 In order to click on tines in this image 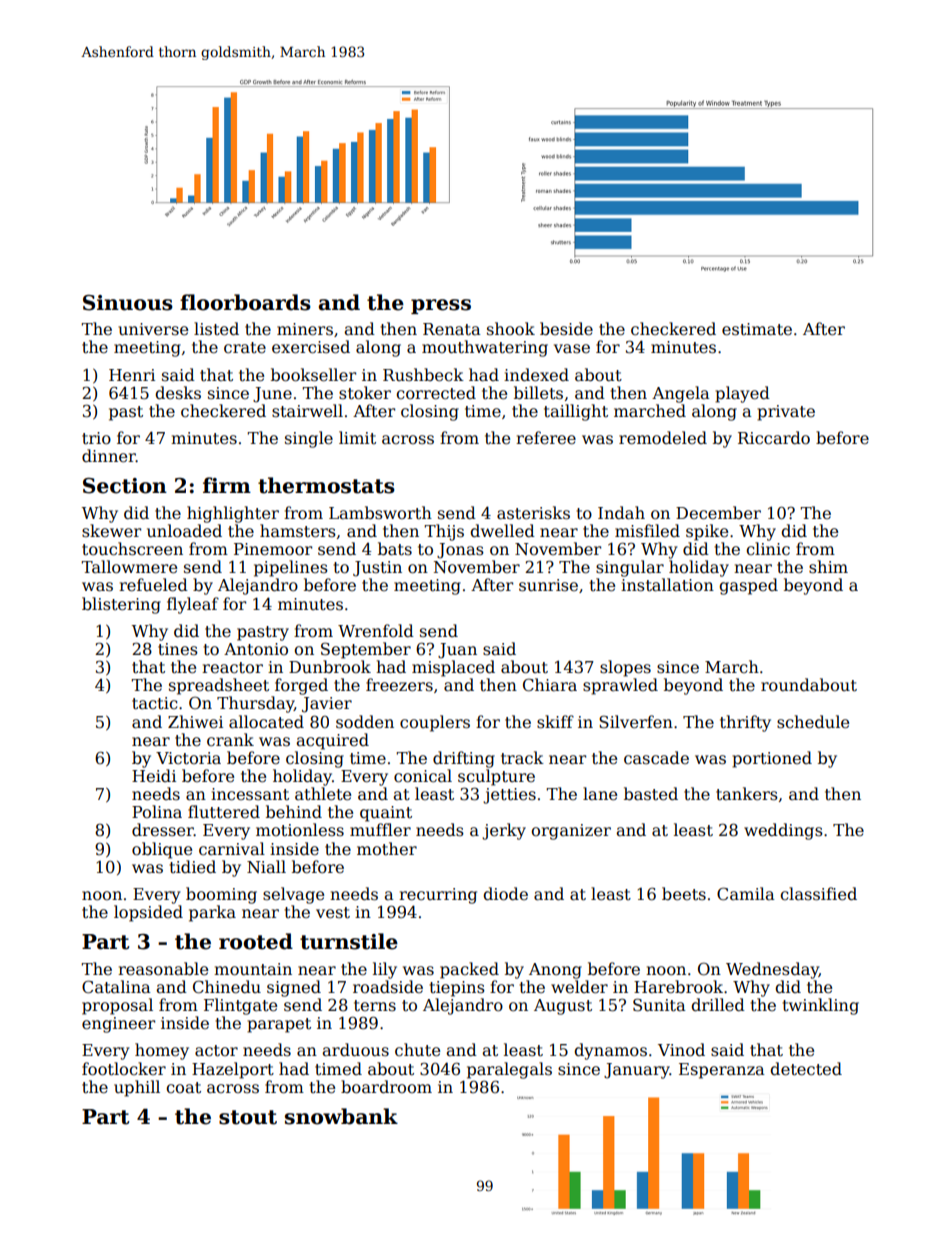, I will do `click(178, 649)`.
